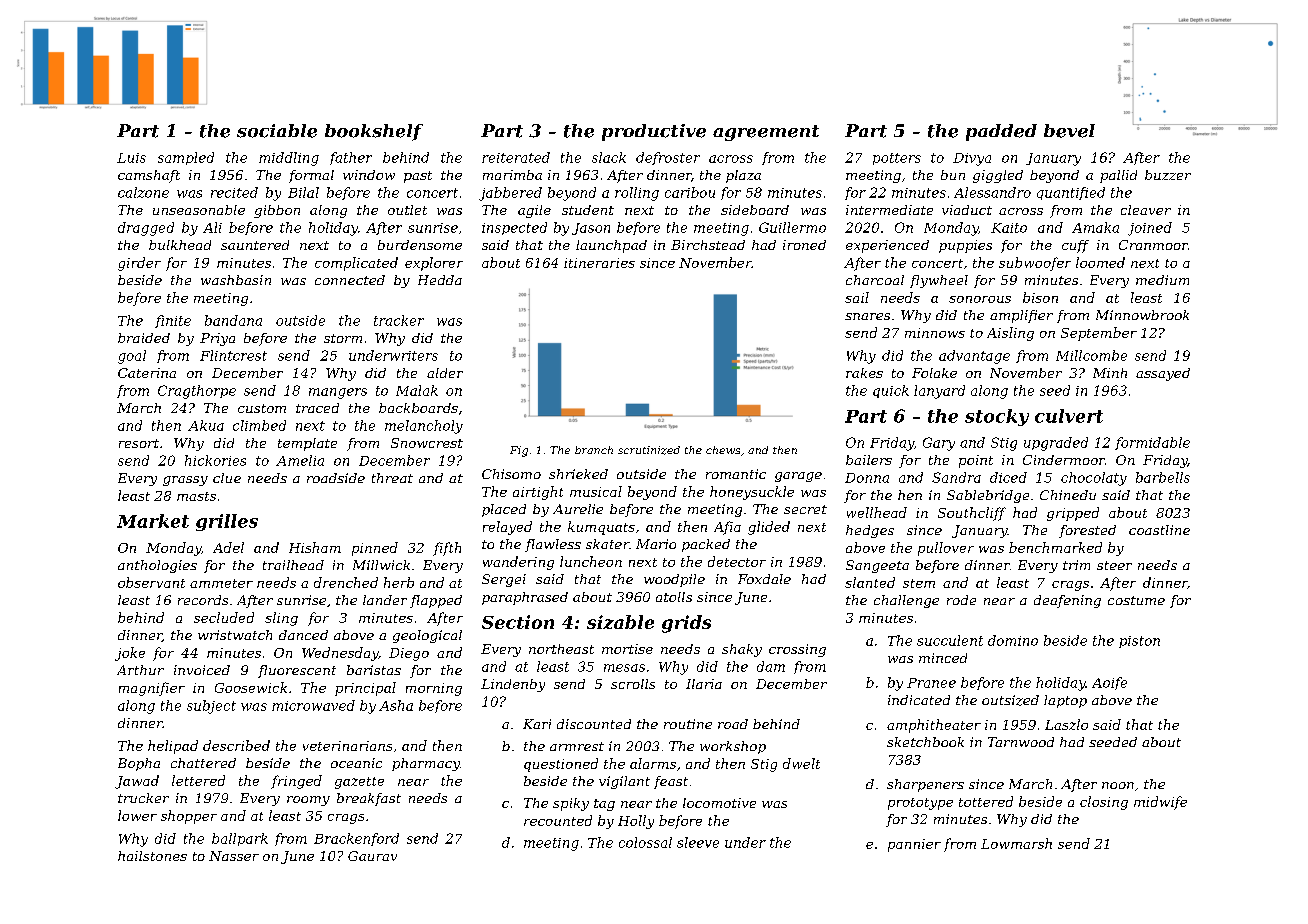 The width and height of the screenshot is (1308, 924). Describe the element at coordinates (375, 549) in the screenshot. I see `pinned` at that location.
